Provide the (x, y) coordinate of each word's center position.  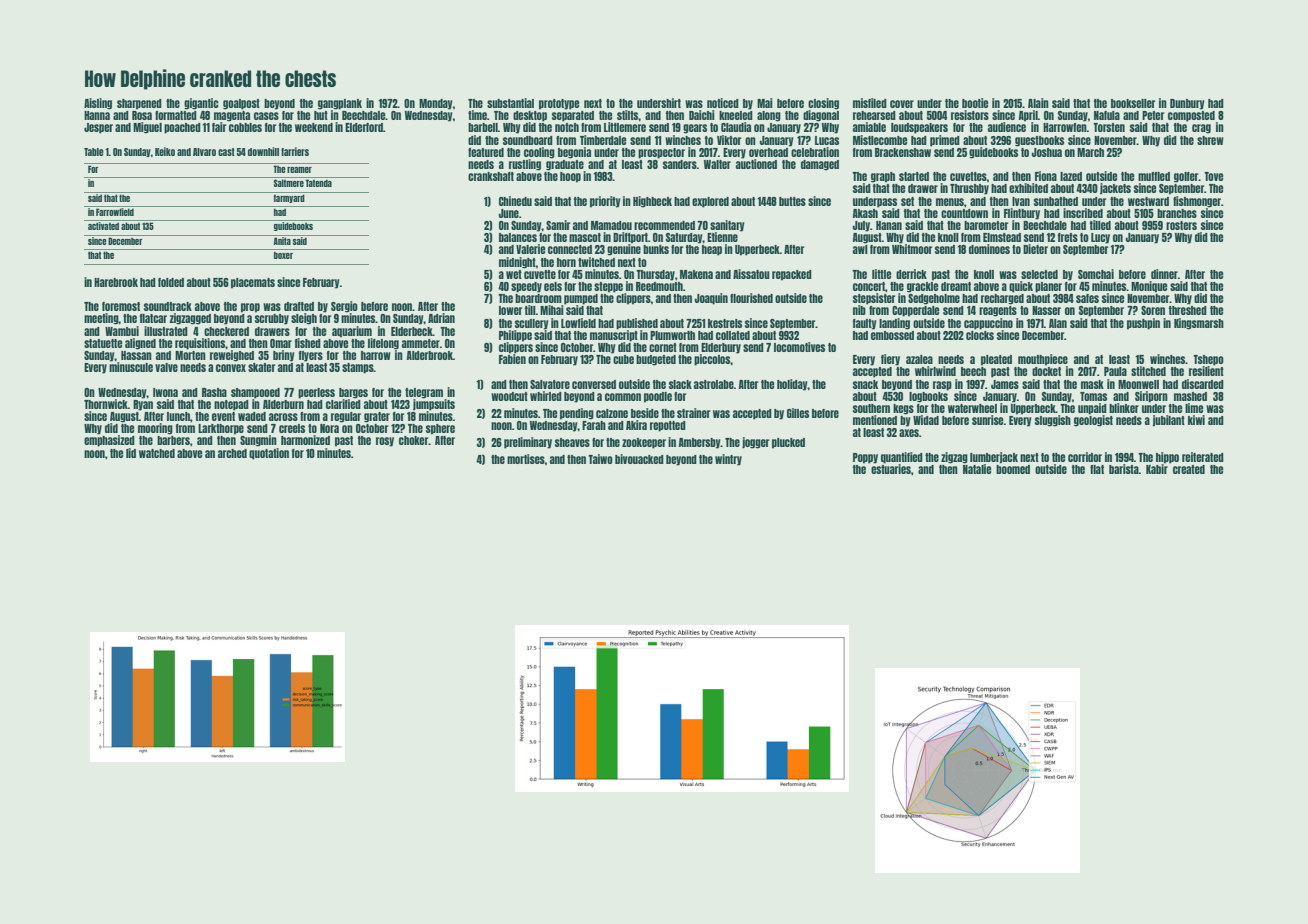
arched (232, 453)
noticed (723, 103)
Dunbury (1187, 104)
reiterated (1203, 457)
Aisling (98, 104)
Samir (558, 225)
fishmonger (1197, 202)
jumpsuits (434, 404)
